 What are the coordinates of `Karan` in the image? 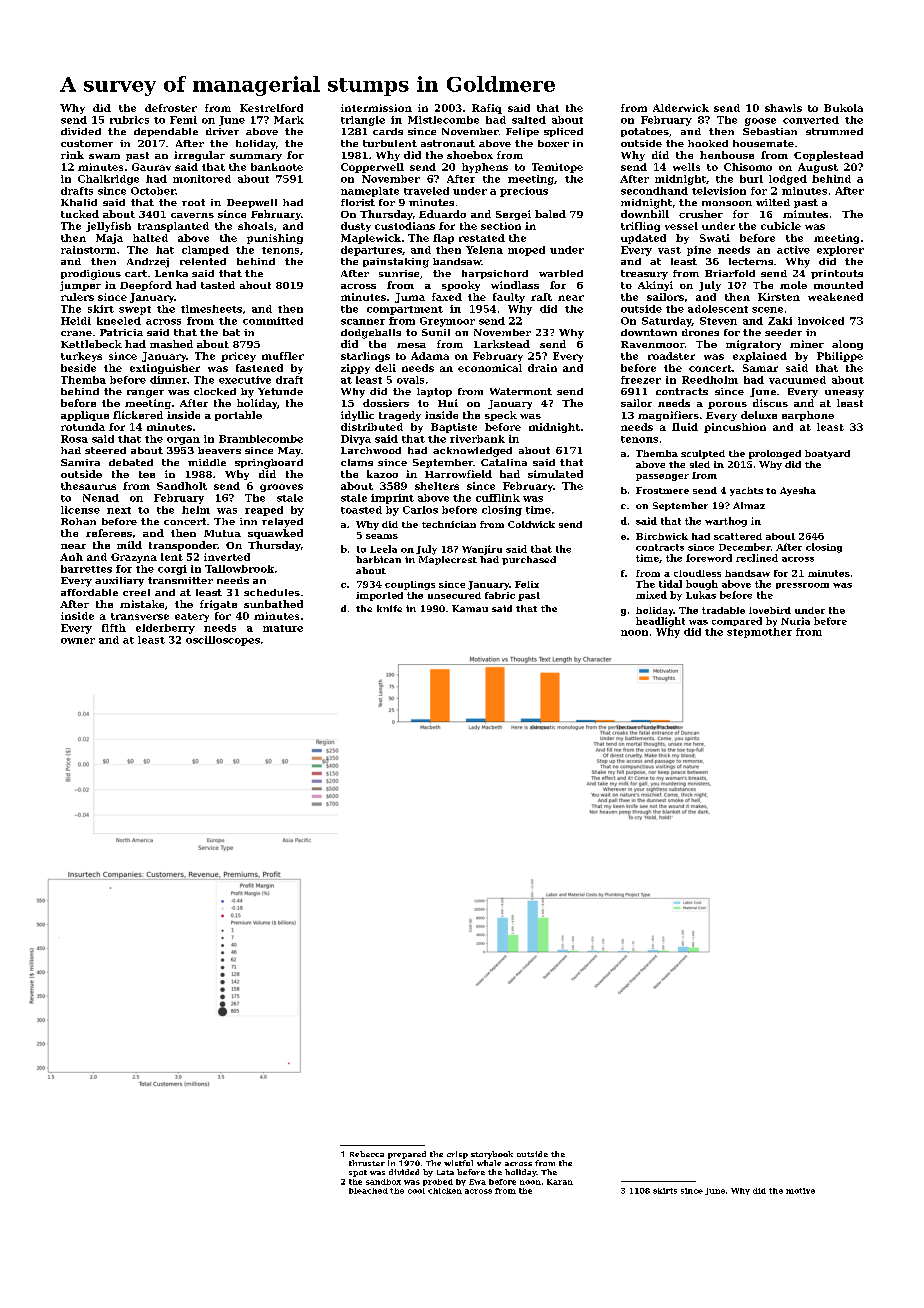 It's located at (560, 1182).
